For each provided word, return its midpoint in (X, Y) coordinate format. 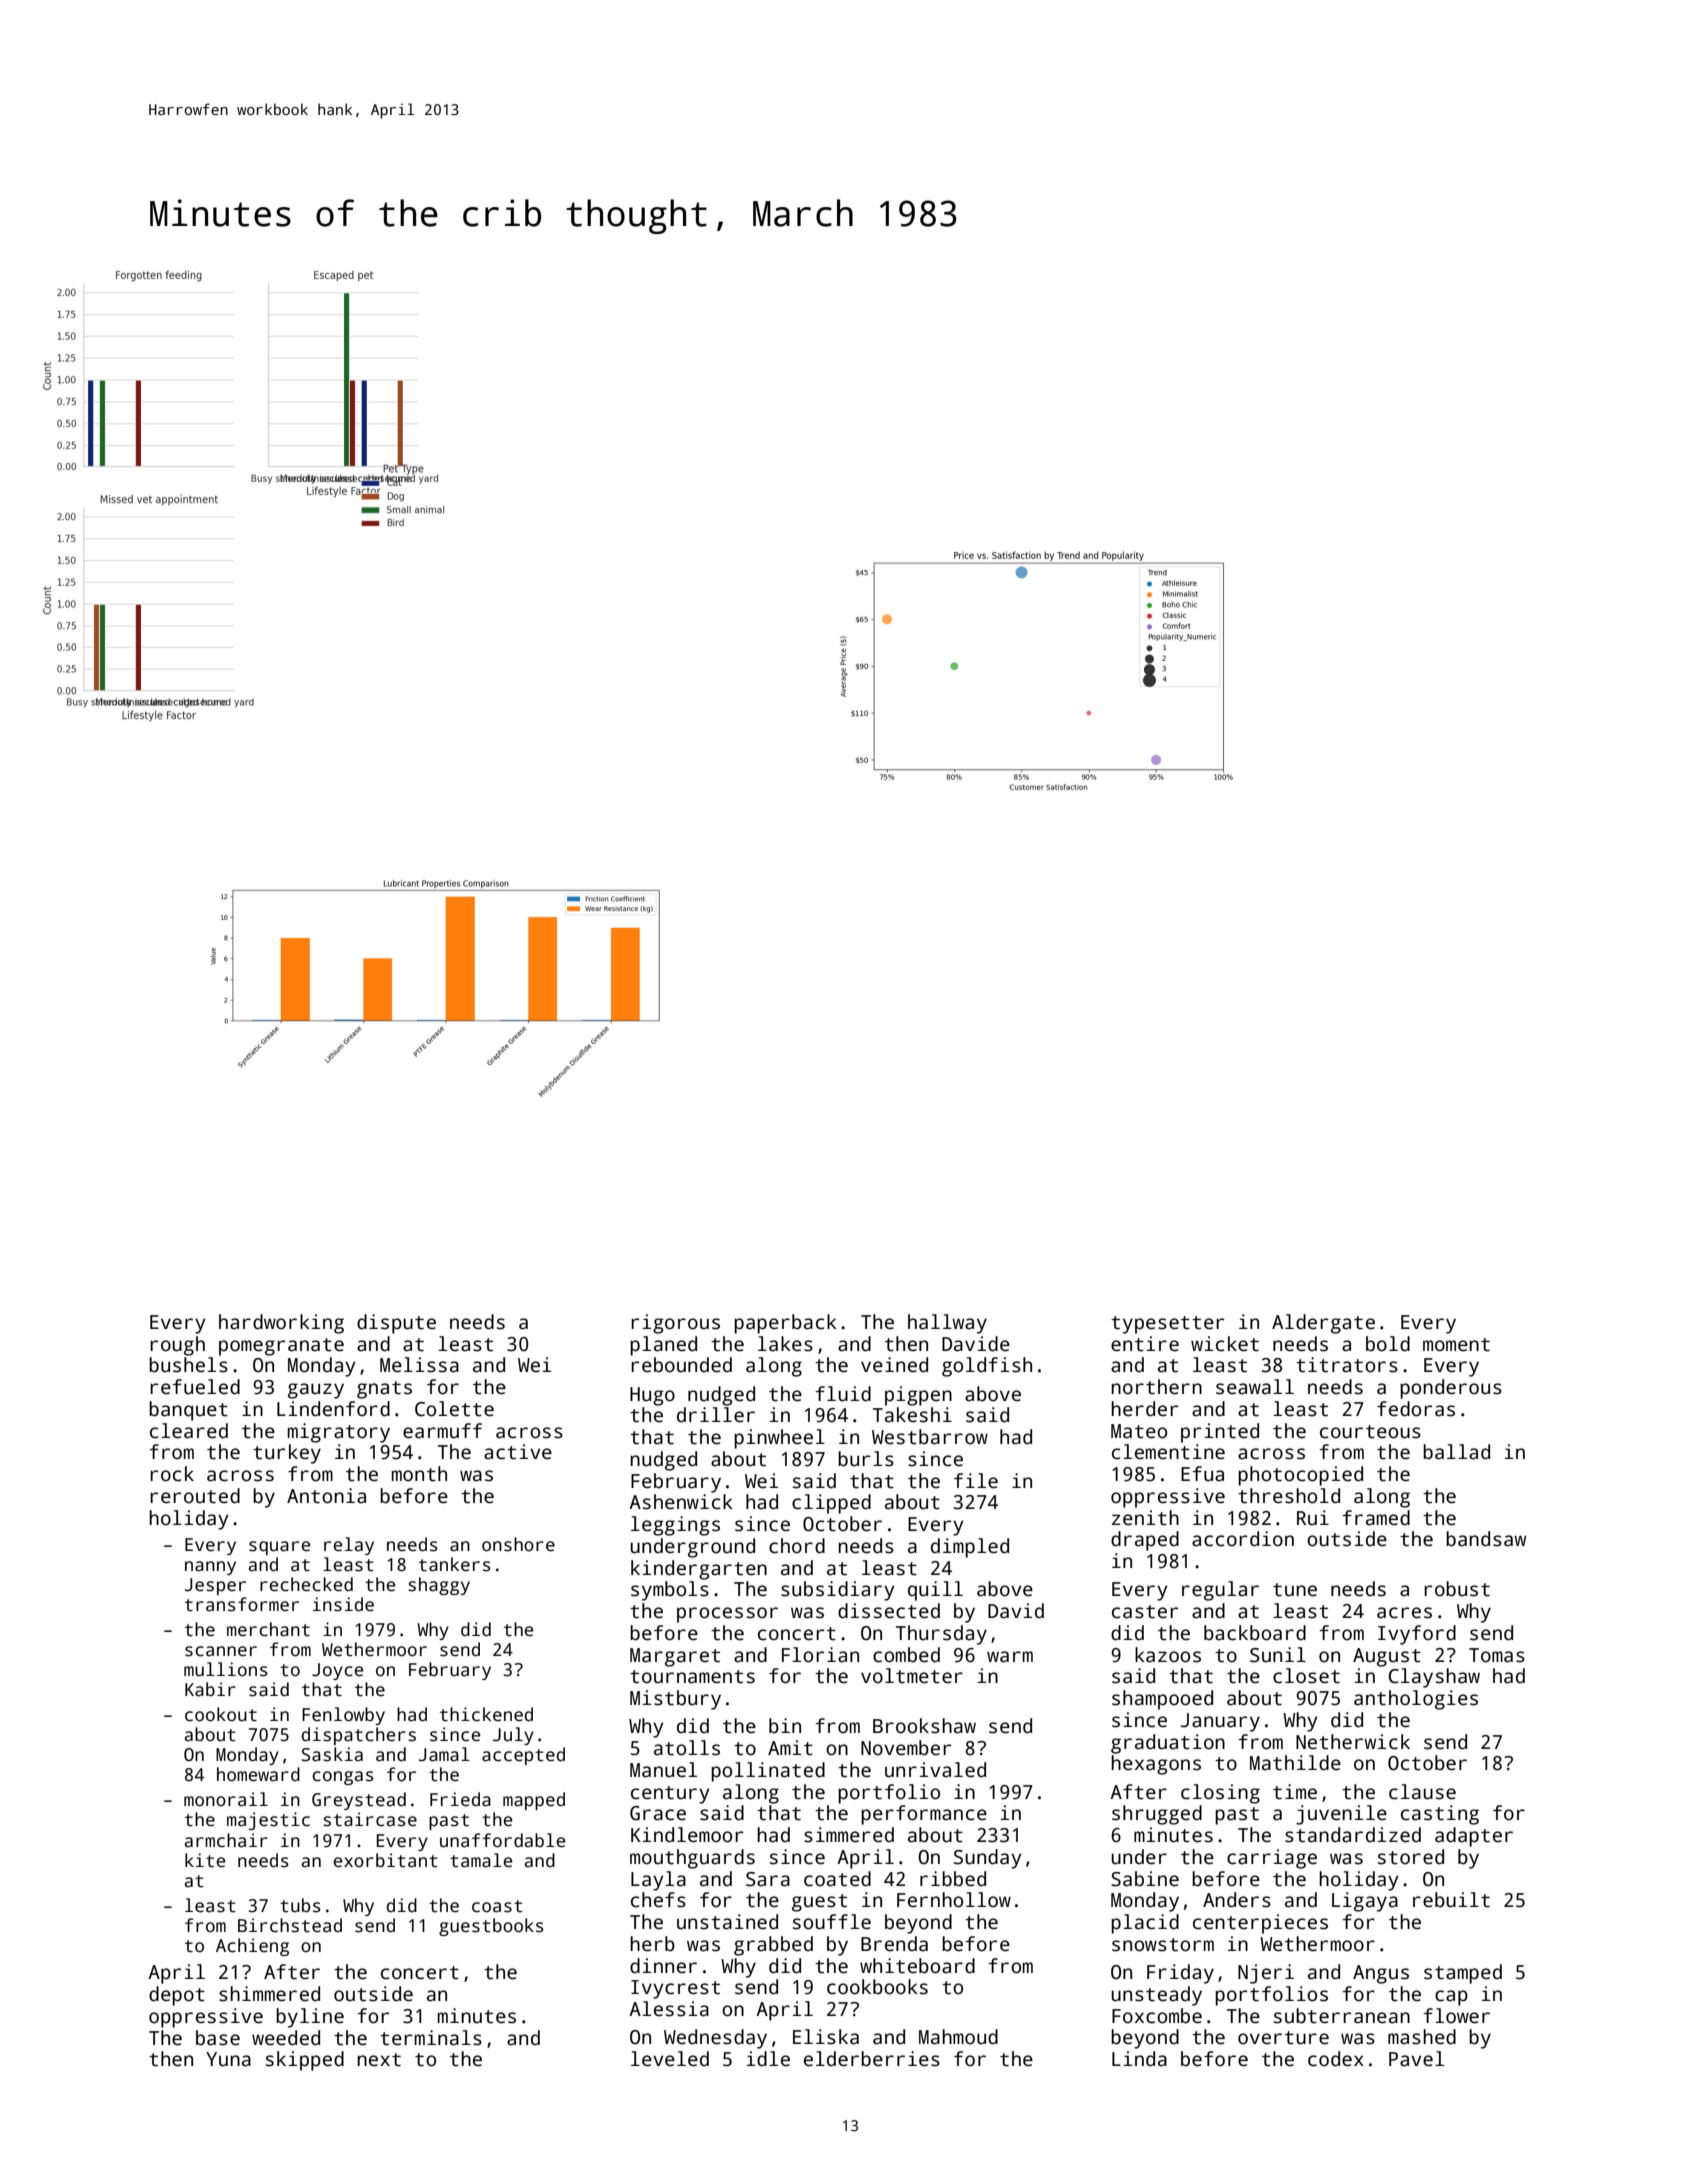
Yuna (228, 2059)
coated (837, 1879)
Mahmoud (958, 2037)
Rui (1313, 1518)
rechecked (306, 1584)
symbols (670, 1591)
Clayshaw (1434, 1678)
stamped (1463, 1974)
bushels (188, 1365)
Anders (1237, 1900)
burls (866, 1459)
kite (205, 1860)
